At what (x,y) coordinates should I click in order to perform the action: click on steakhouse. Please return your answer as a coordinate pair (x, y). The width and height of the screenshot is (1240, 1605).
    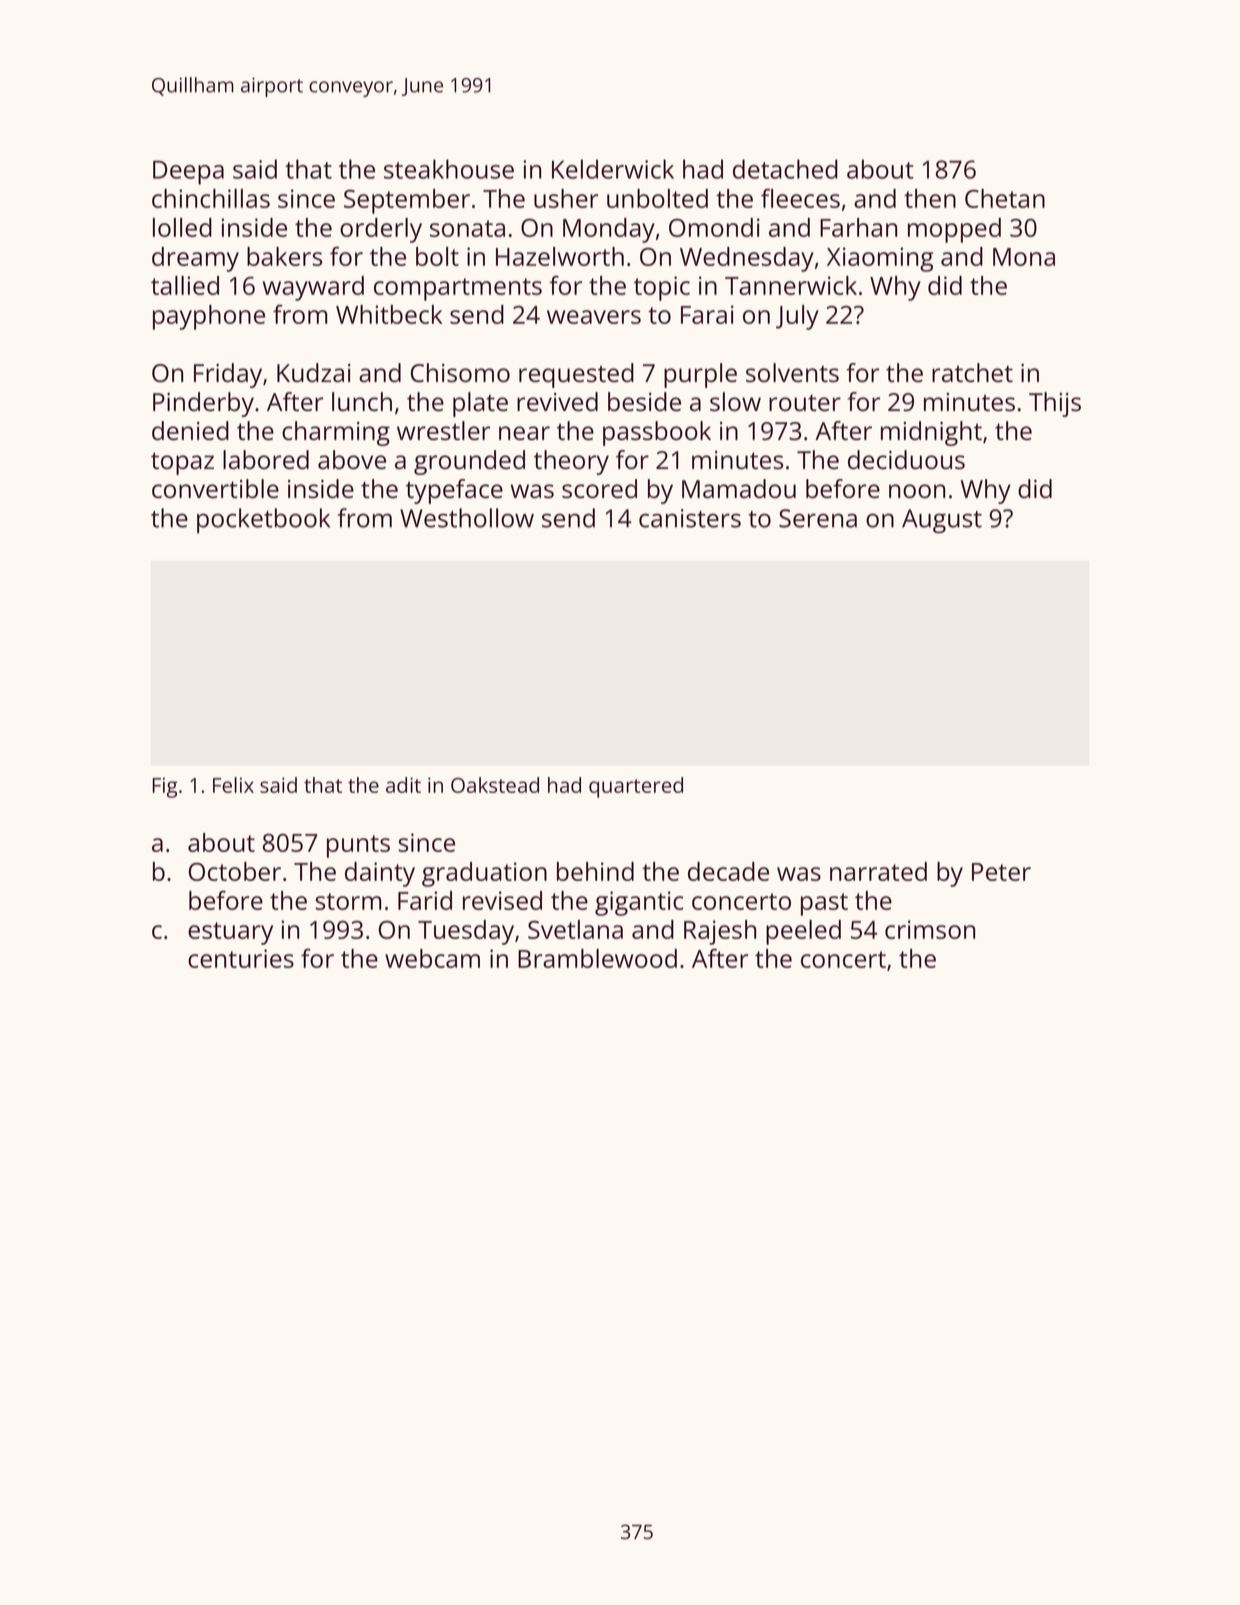
    Looking at the image, I should click on (449, 169).
